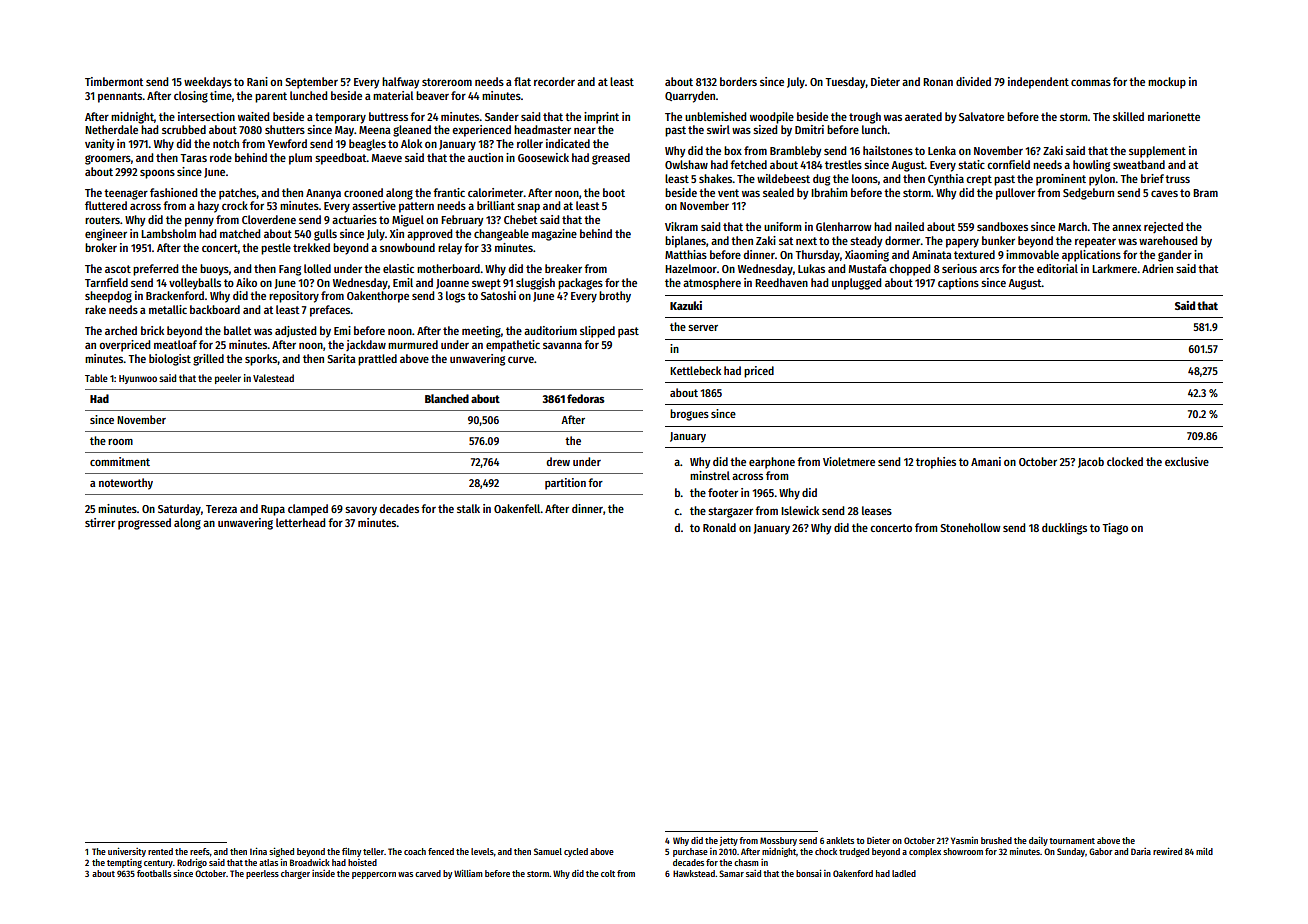 This image has width=1308, height=924. Describe the element at coordinates (160, 851) in the image. I see `rented` at that location.
